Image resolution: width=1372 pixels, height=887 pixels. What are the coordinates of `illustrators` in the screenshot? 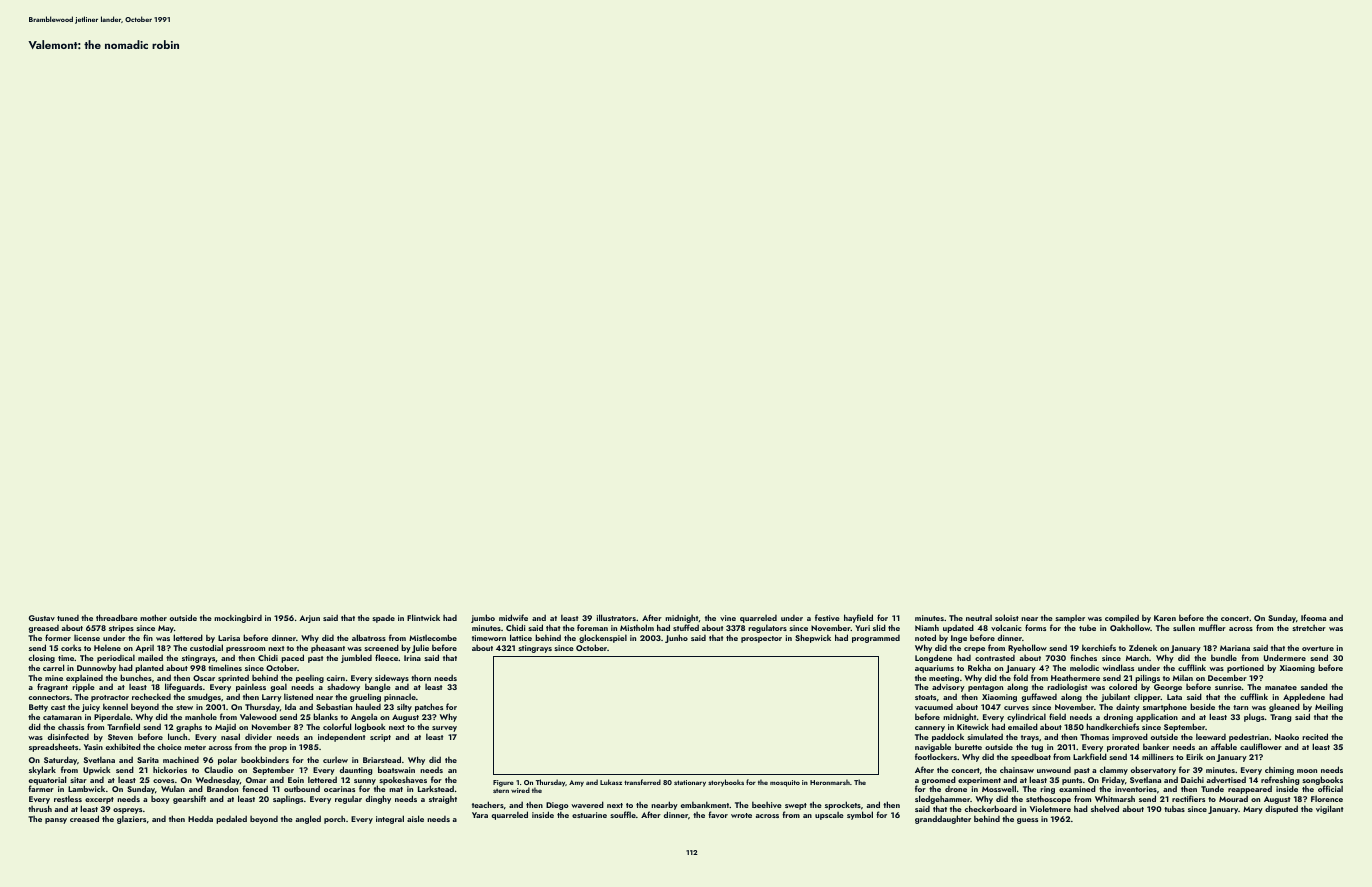 It's located at (616, 617).
